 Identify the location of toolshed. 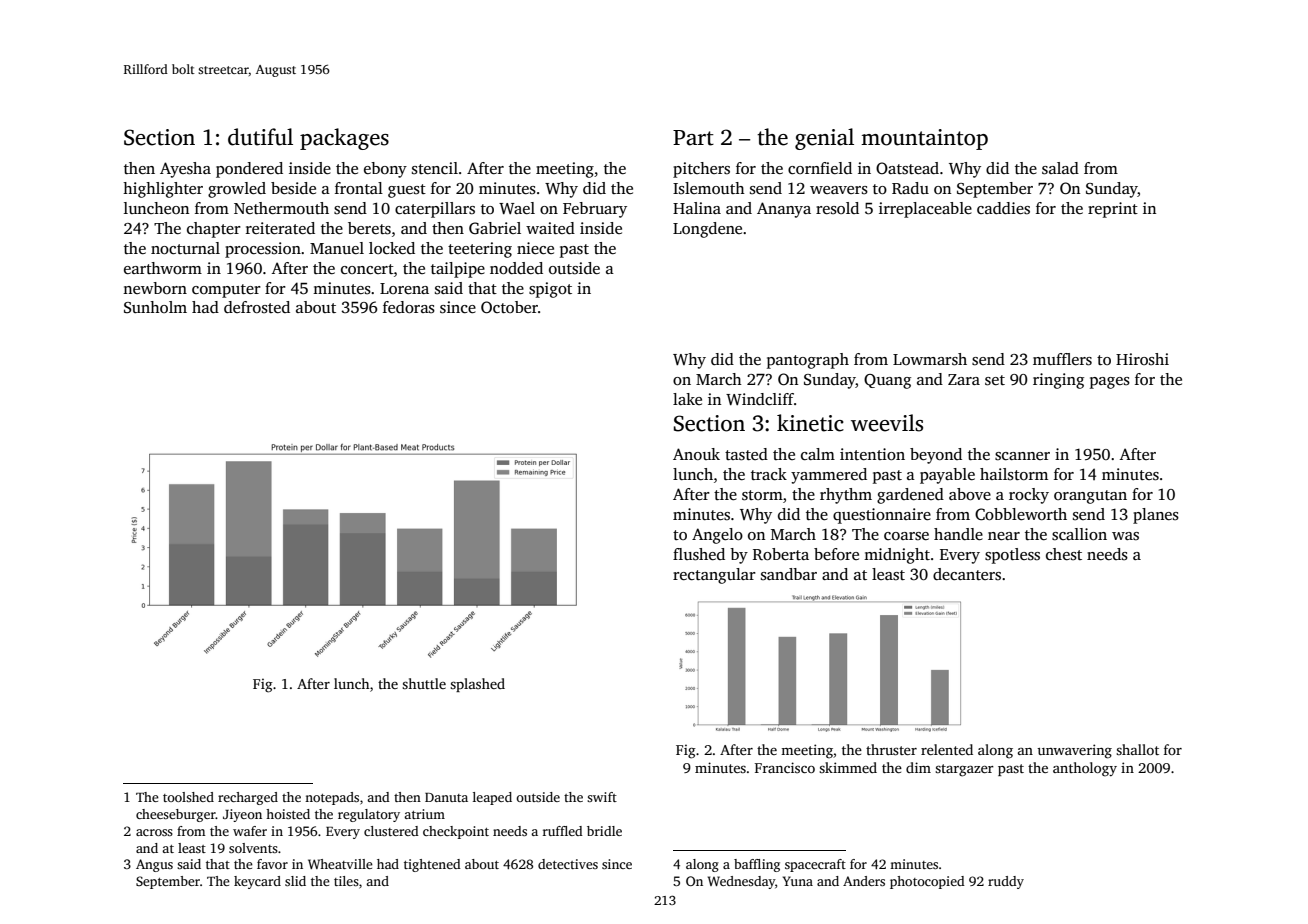
(188, 797).
